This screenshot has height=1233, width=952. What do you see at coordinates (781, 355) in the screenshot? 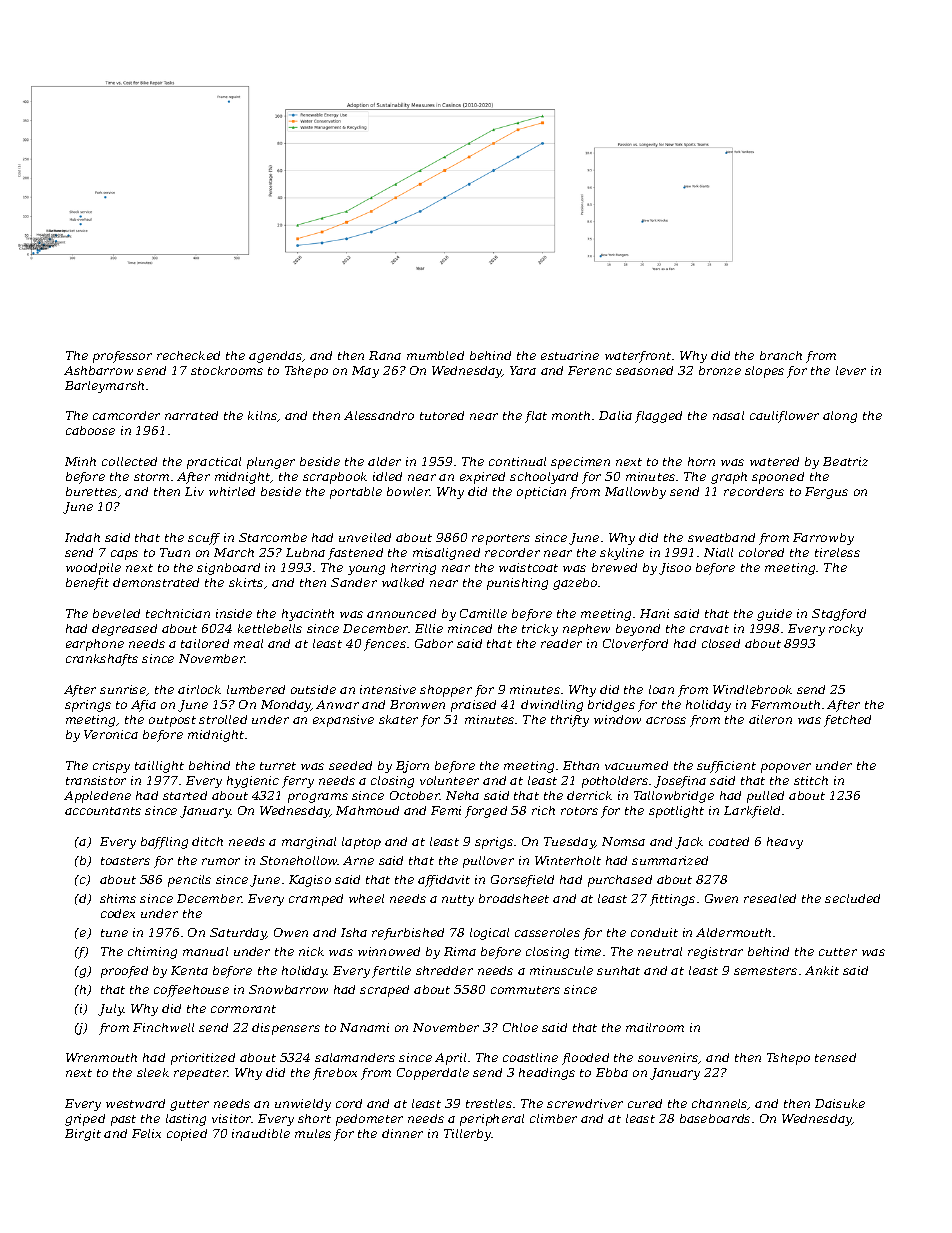
I see `branch` at bounding box center [781, 355].
